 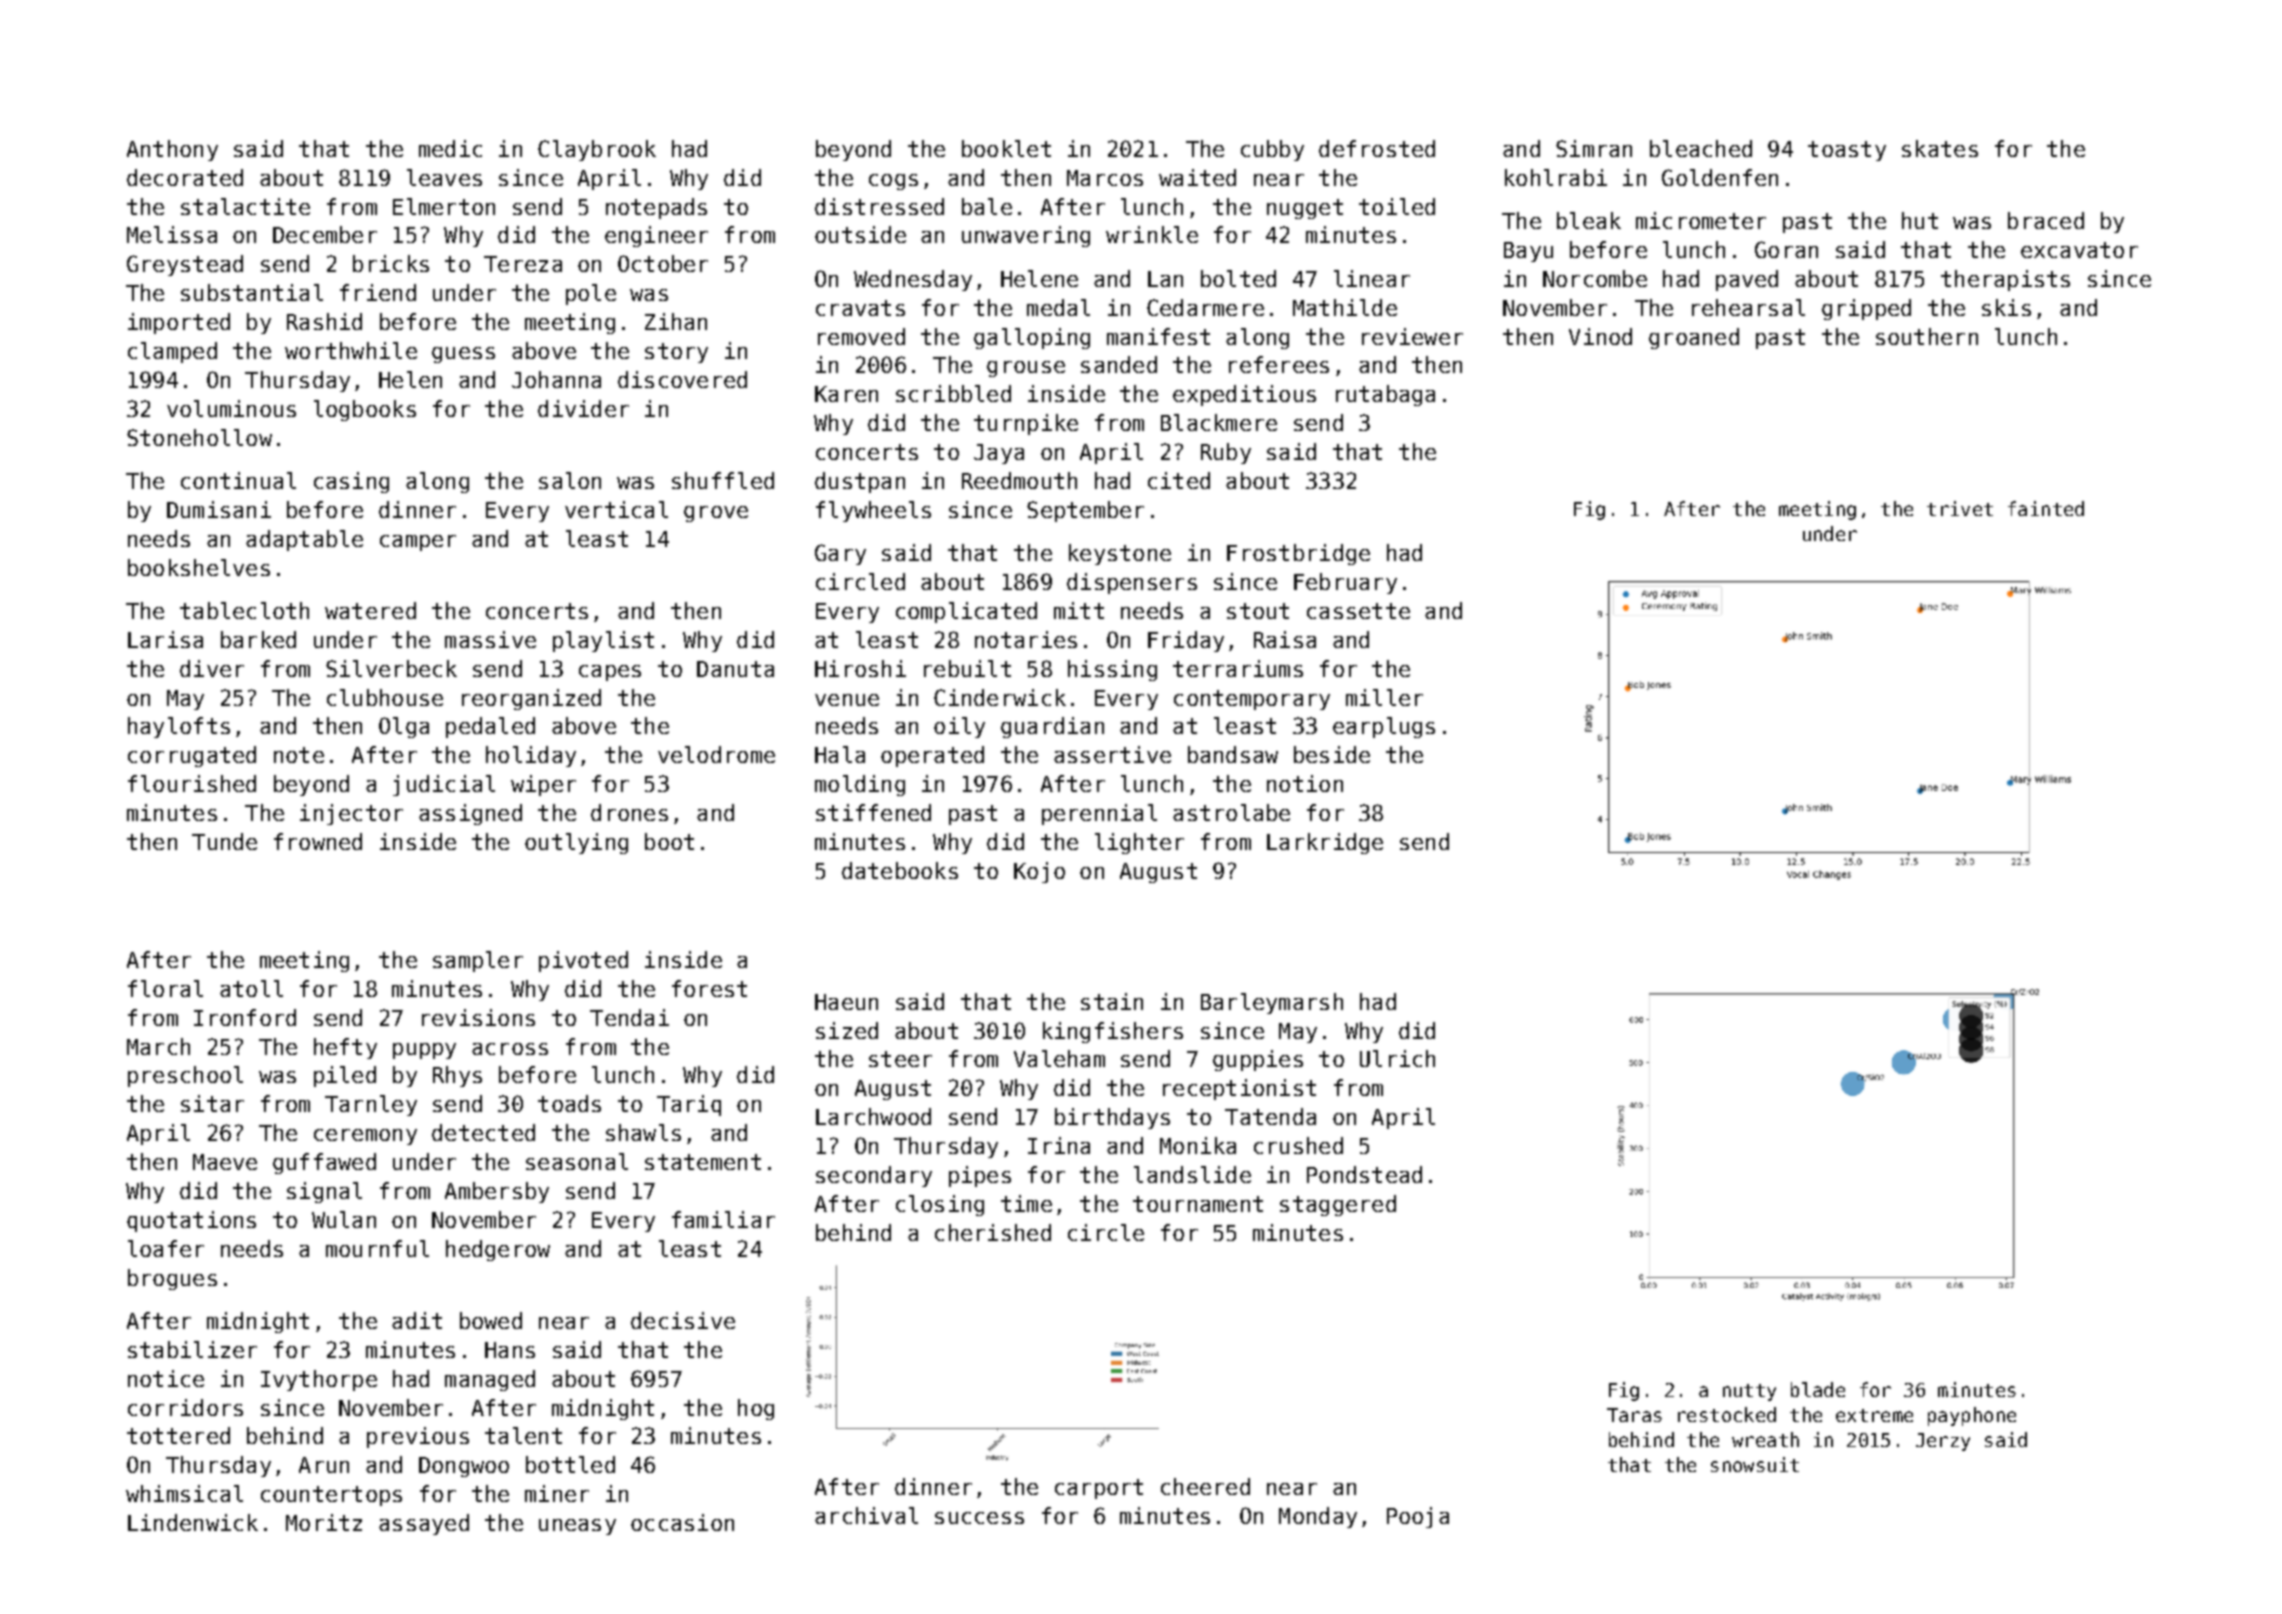 What do you see at coordinates (385, 697) in the screenshot?
I see `clubhouse` at bounding box center [385, 697].
